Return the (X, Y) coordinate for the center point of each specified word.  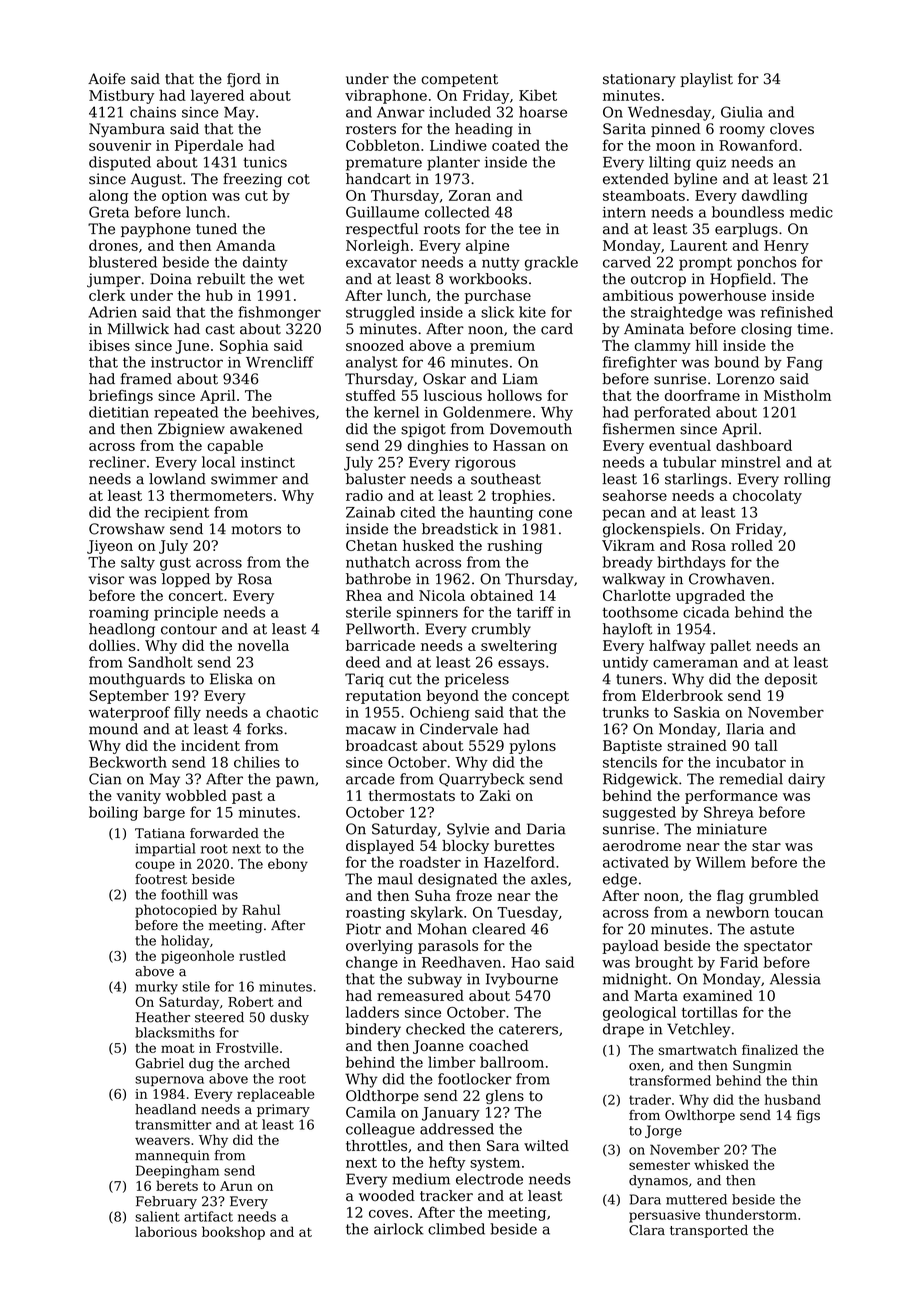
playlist (706, 80)
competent (459, 80)
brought (664, 963)
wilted (546, 1145)
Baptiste (632, 747)
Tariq (364, 680)
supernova (169, 1081)
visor (106, 579)
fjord (244, 80)
